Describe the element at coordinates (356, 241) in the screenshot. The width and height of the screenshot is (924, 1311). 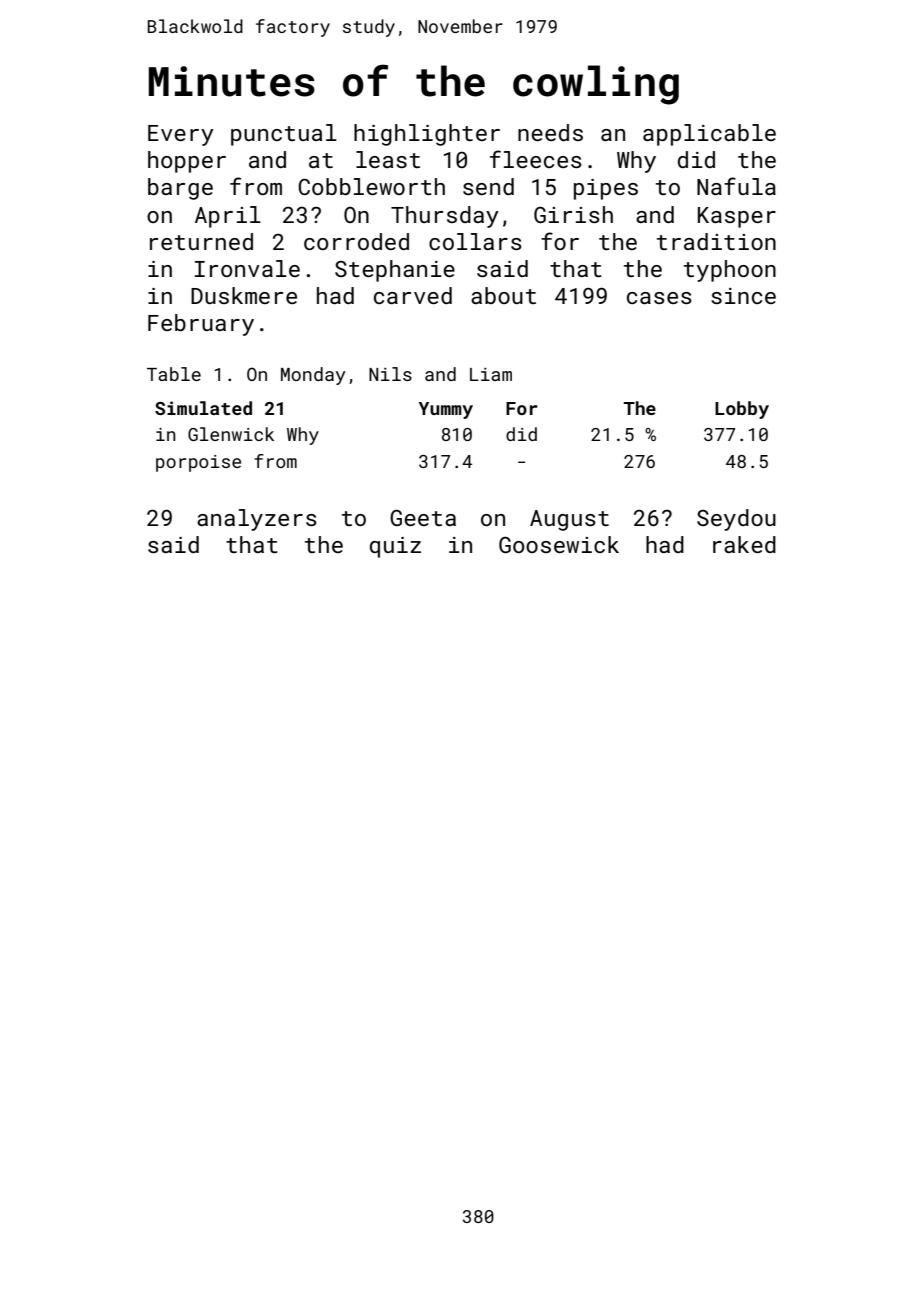
I see `corroded` at that location.
